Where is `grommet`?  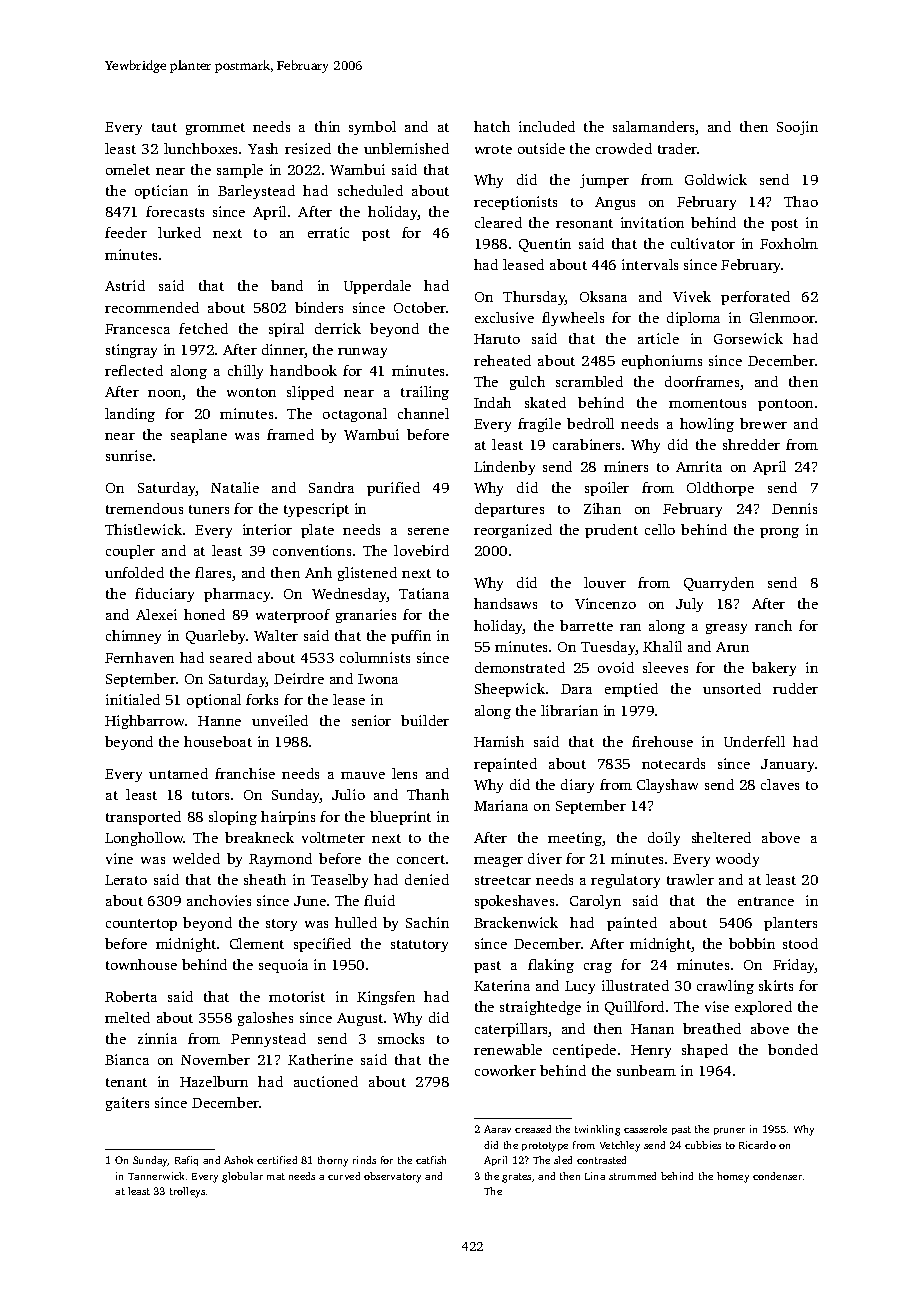
grommet is located at coordinates (215, 129).
